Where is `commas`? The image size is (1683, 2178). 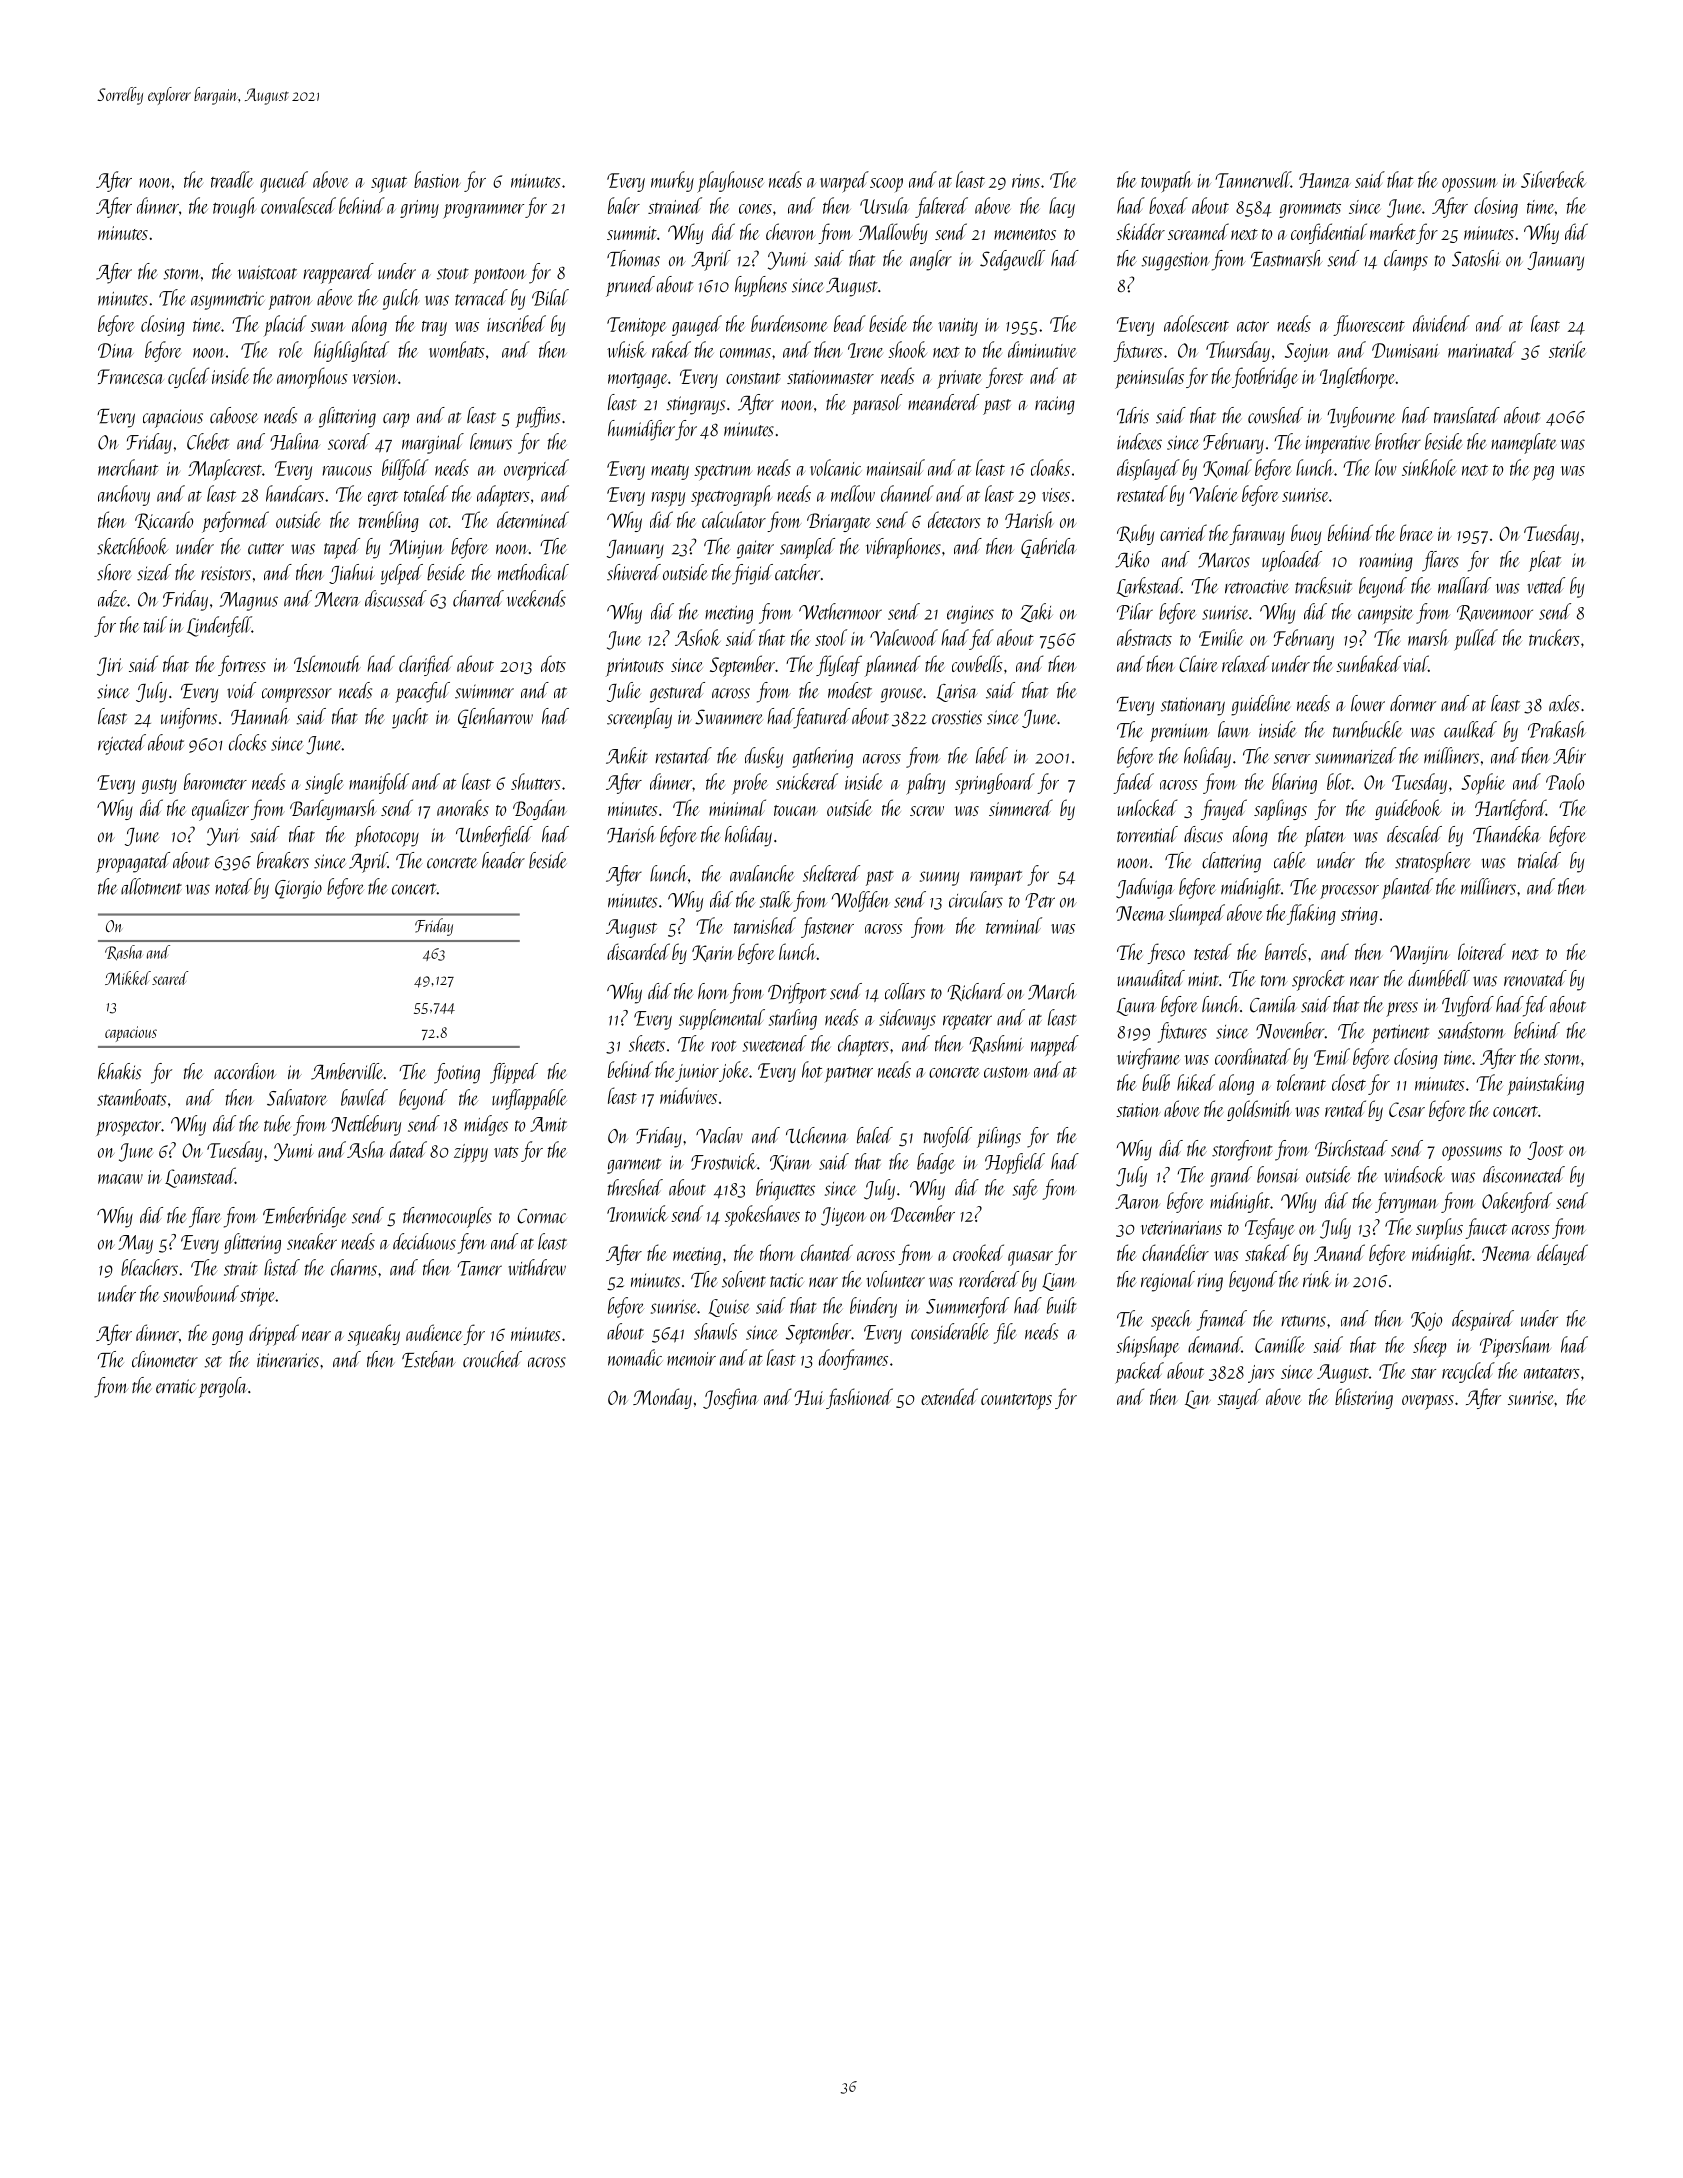
commas is located at coordinates (745, 353).
